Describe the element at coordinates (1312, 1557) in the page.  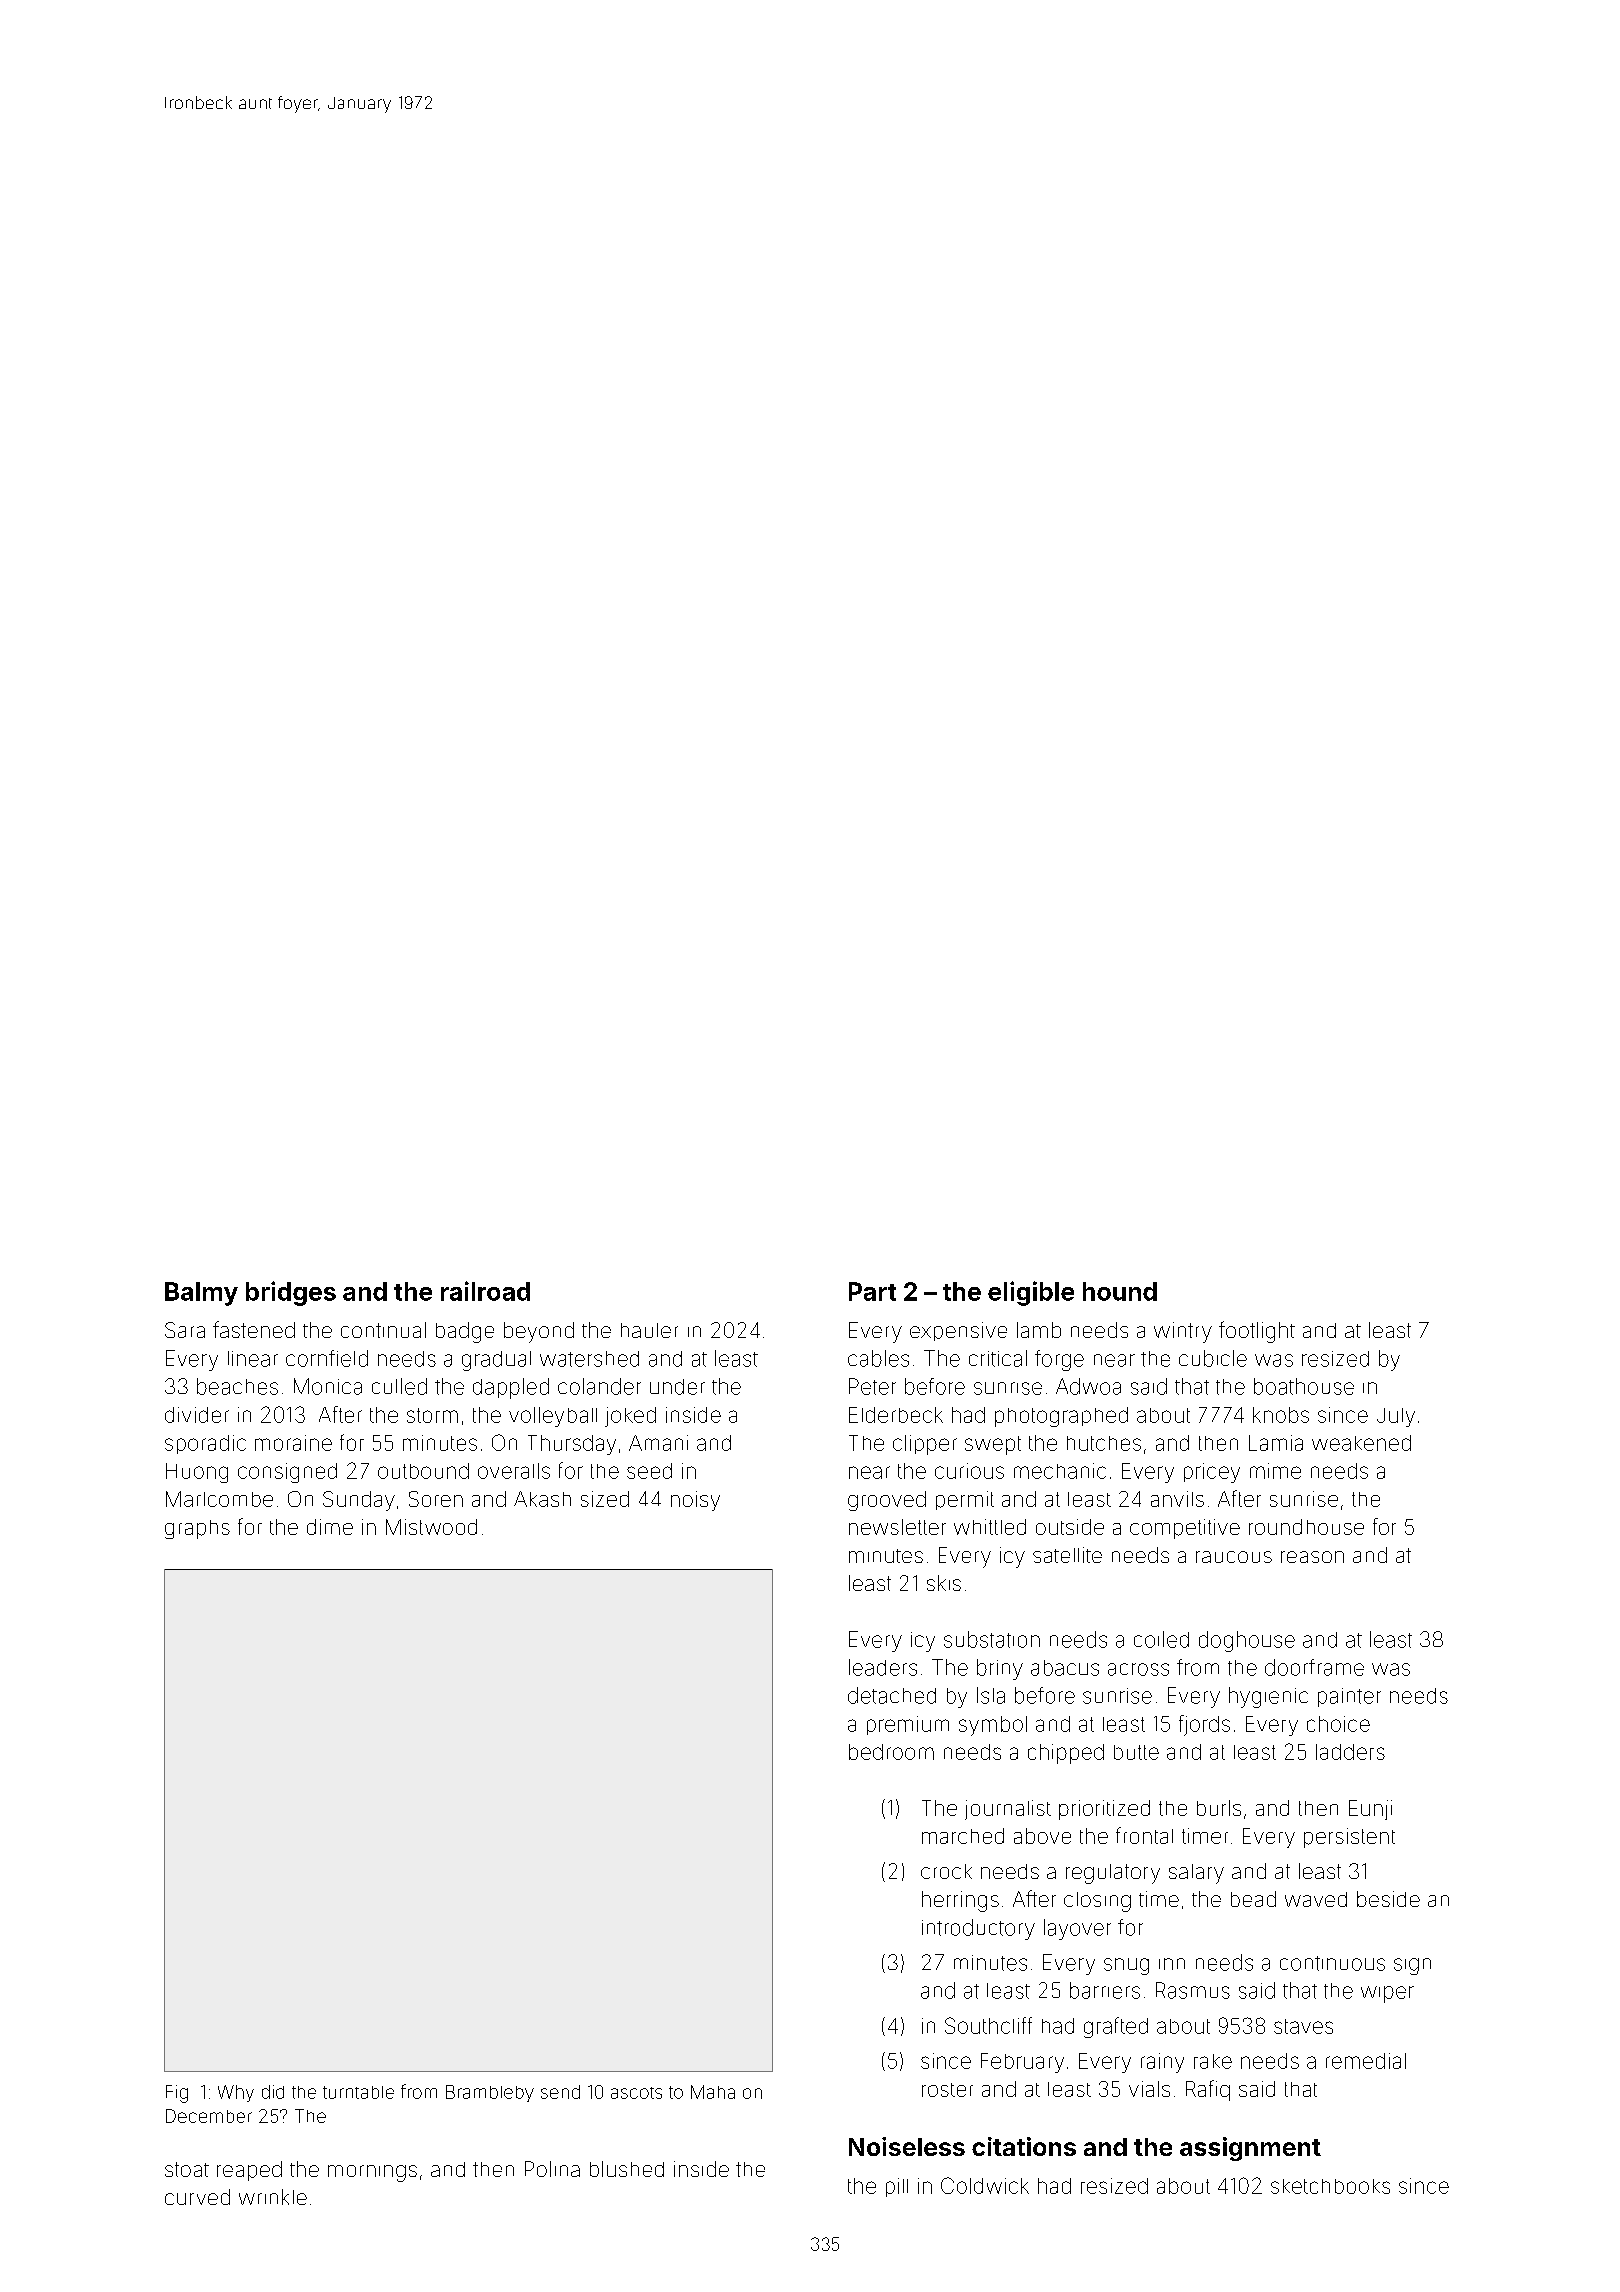
I see `reason` at that location.
